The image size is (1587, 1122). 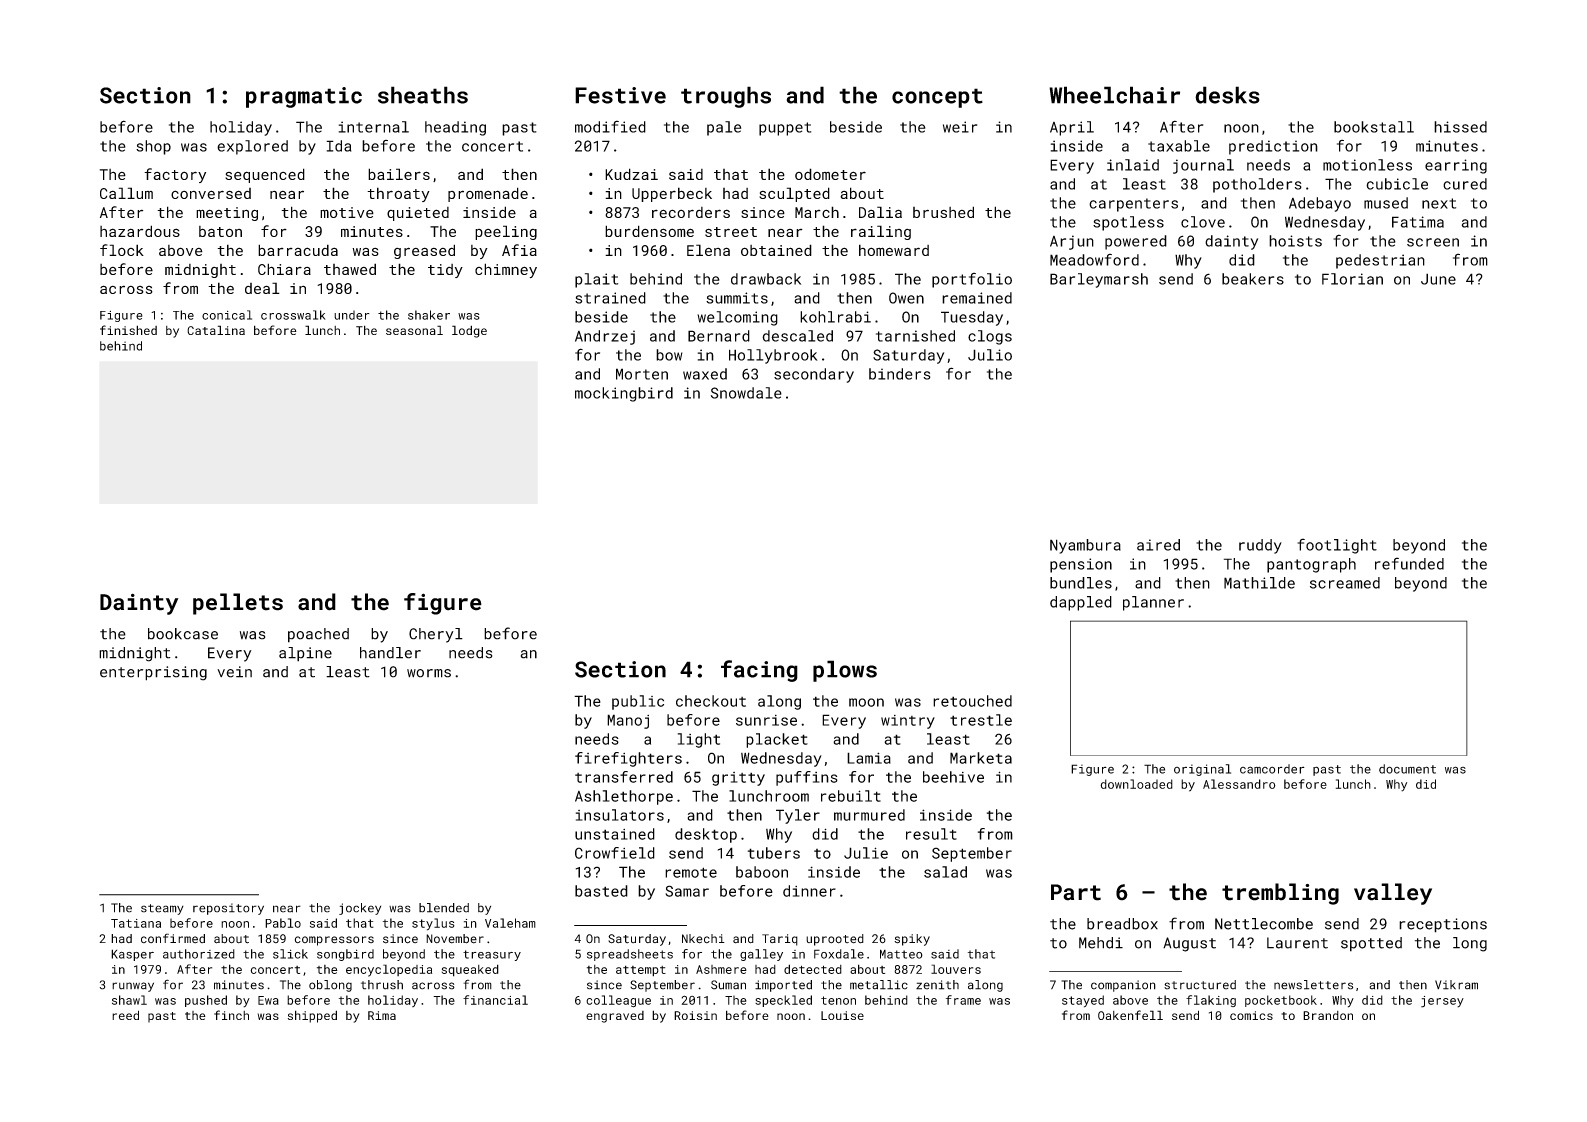 I want to click on unstained, so click(x=615, y=834).
